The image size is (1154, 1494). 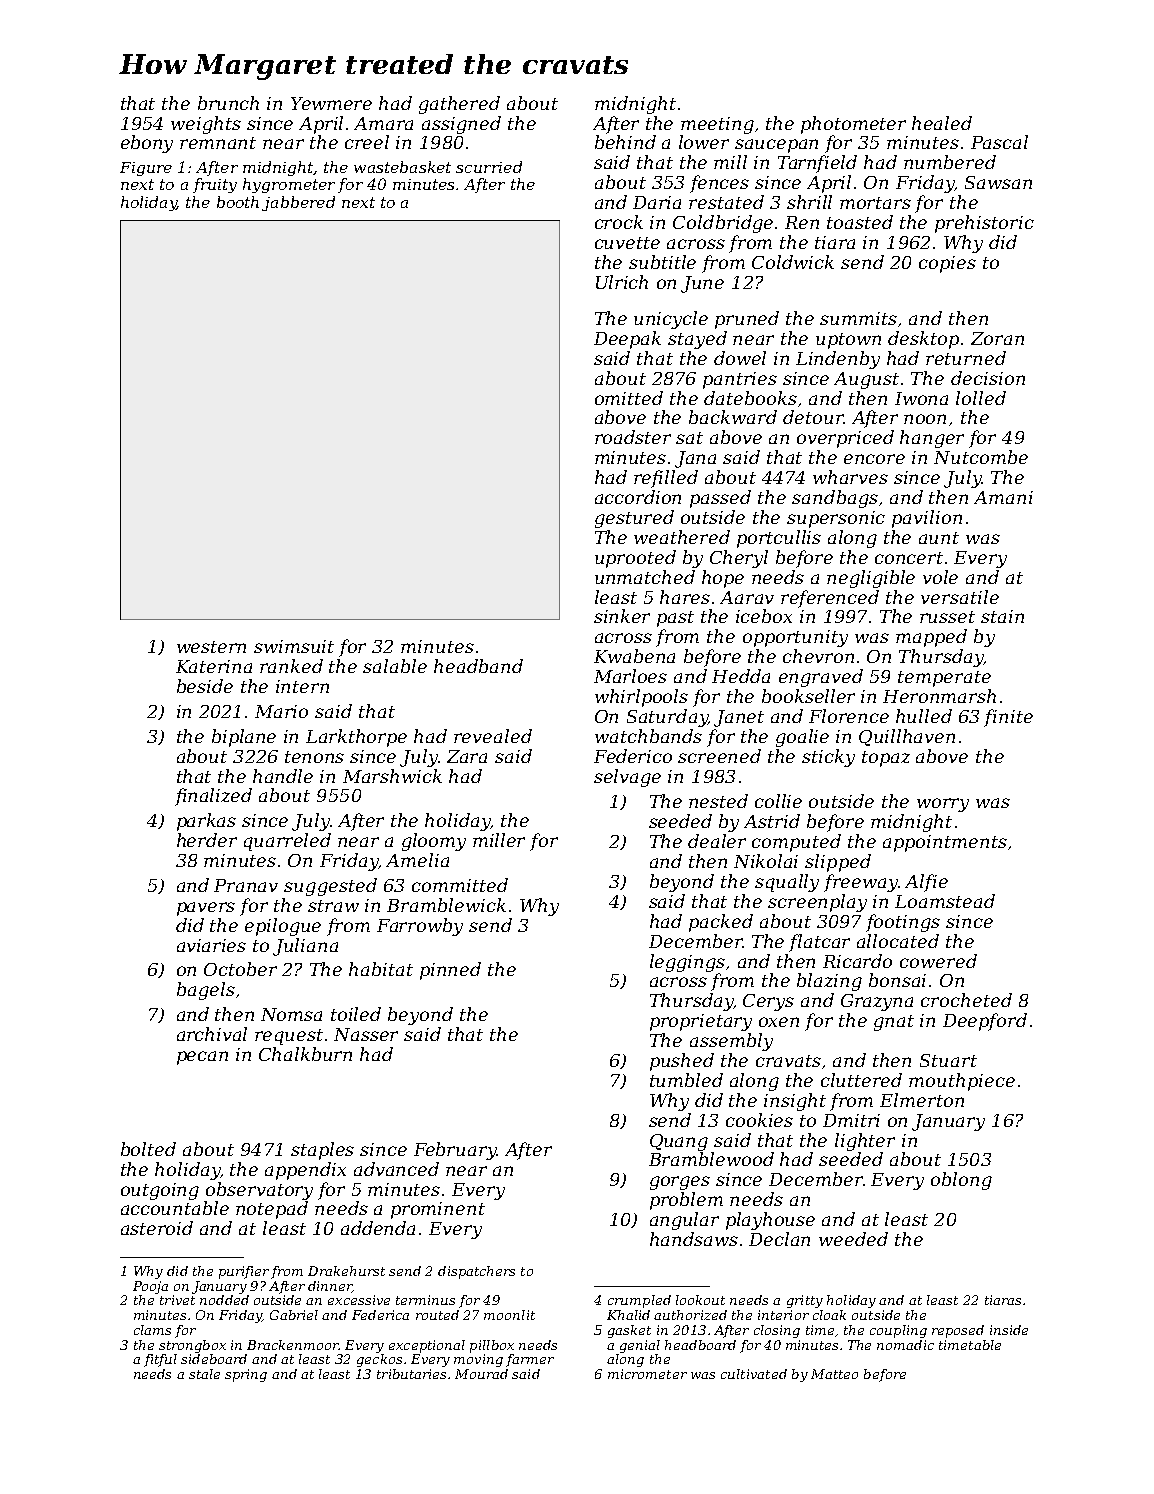 What do you see at coordinates (638, 497) in the image?
I see `accordion` at bounding box center [638, 497].
